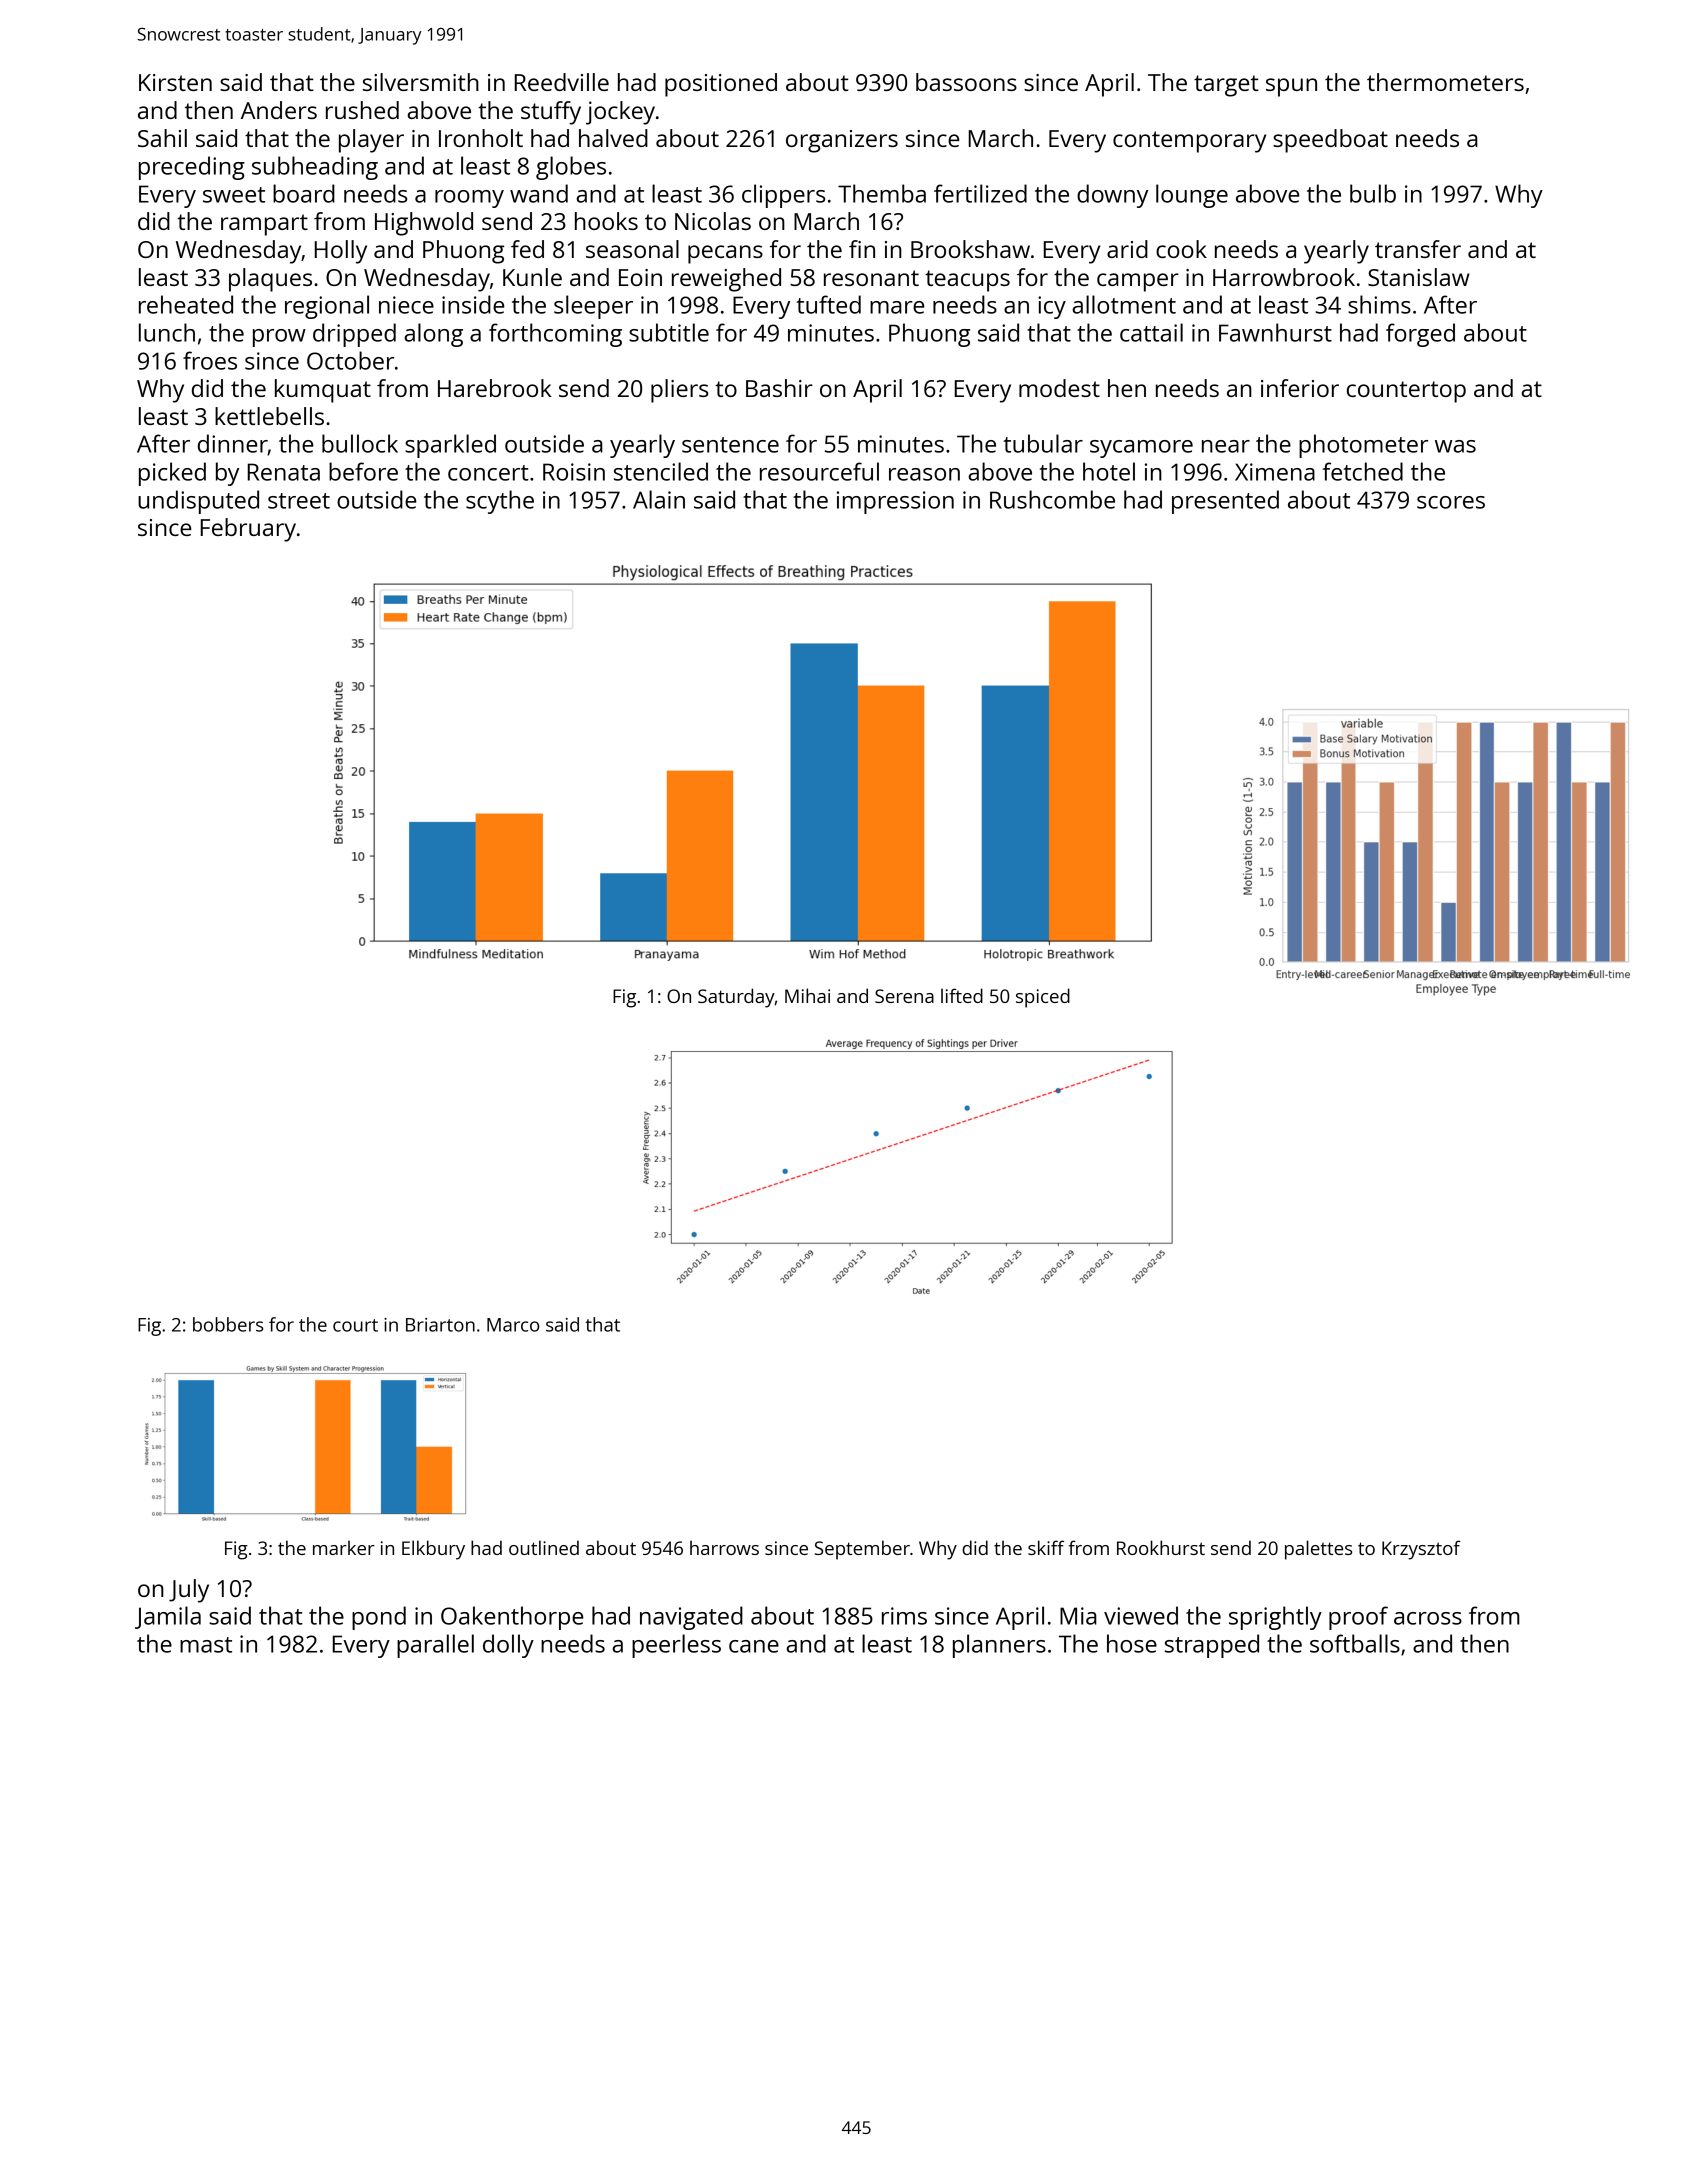 This screenshot has height=2178, width=1683. Describe the element at coordinates (724, 1547) in the screenshot. I see `harrows` at that location.
